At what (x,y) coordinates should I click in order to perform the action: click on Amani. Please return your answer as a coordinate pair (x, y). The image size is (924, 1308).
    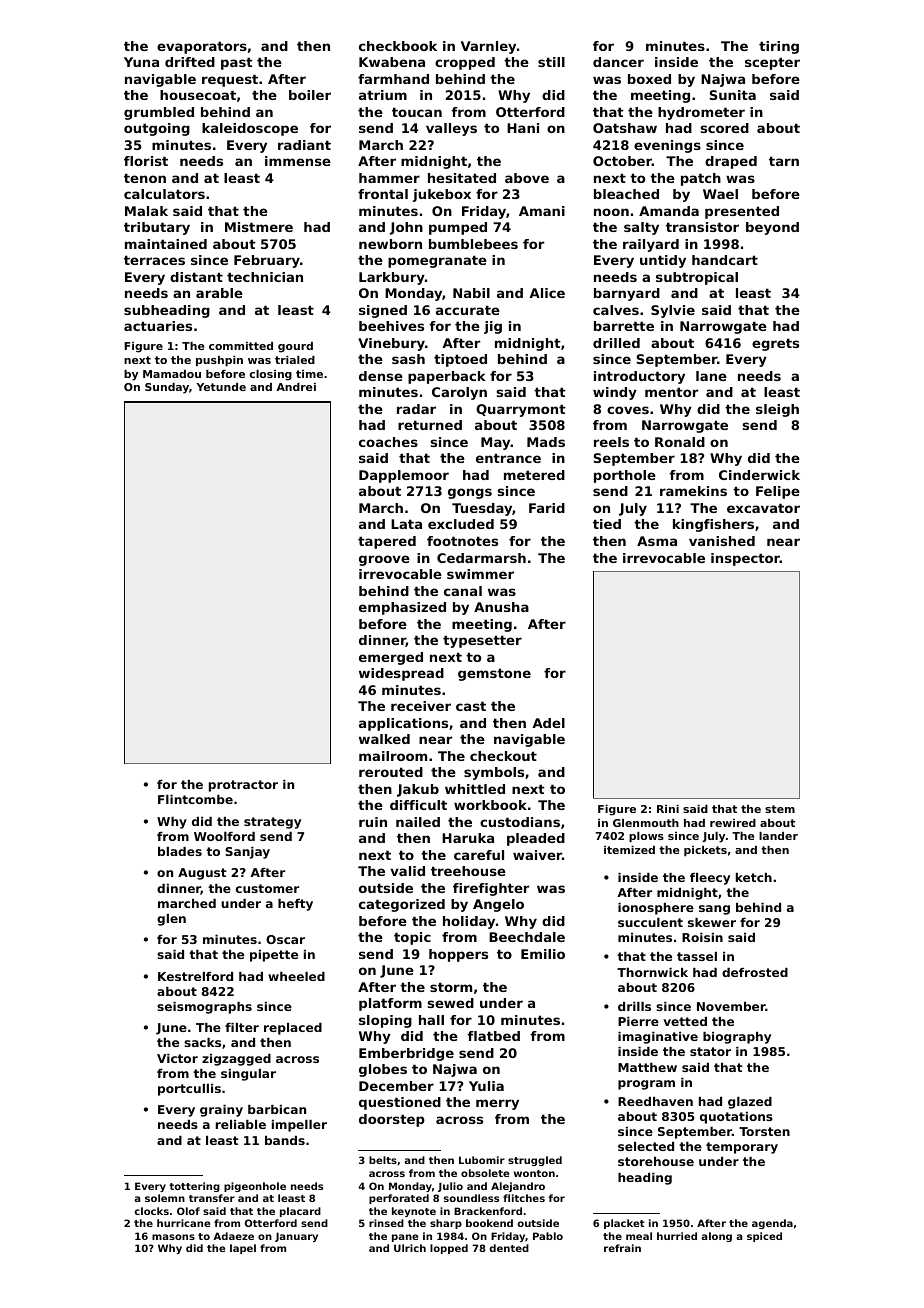
    Looking at the image, I should click on (542, 211).
